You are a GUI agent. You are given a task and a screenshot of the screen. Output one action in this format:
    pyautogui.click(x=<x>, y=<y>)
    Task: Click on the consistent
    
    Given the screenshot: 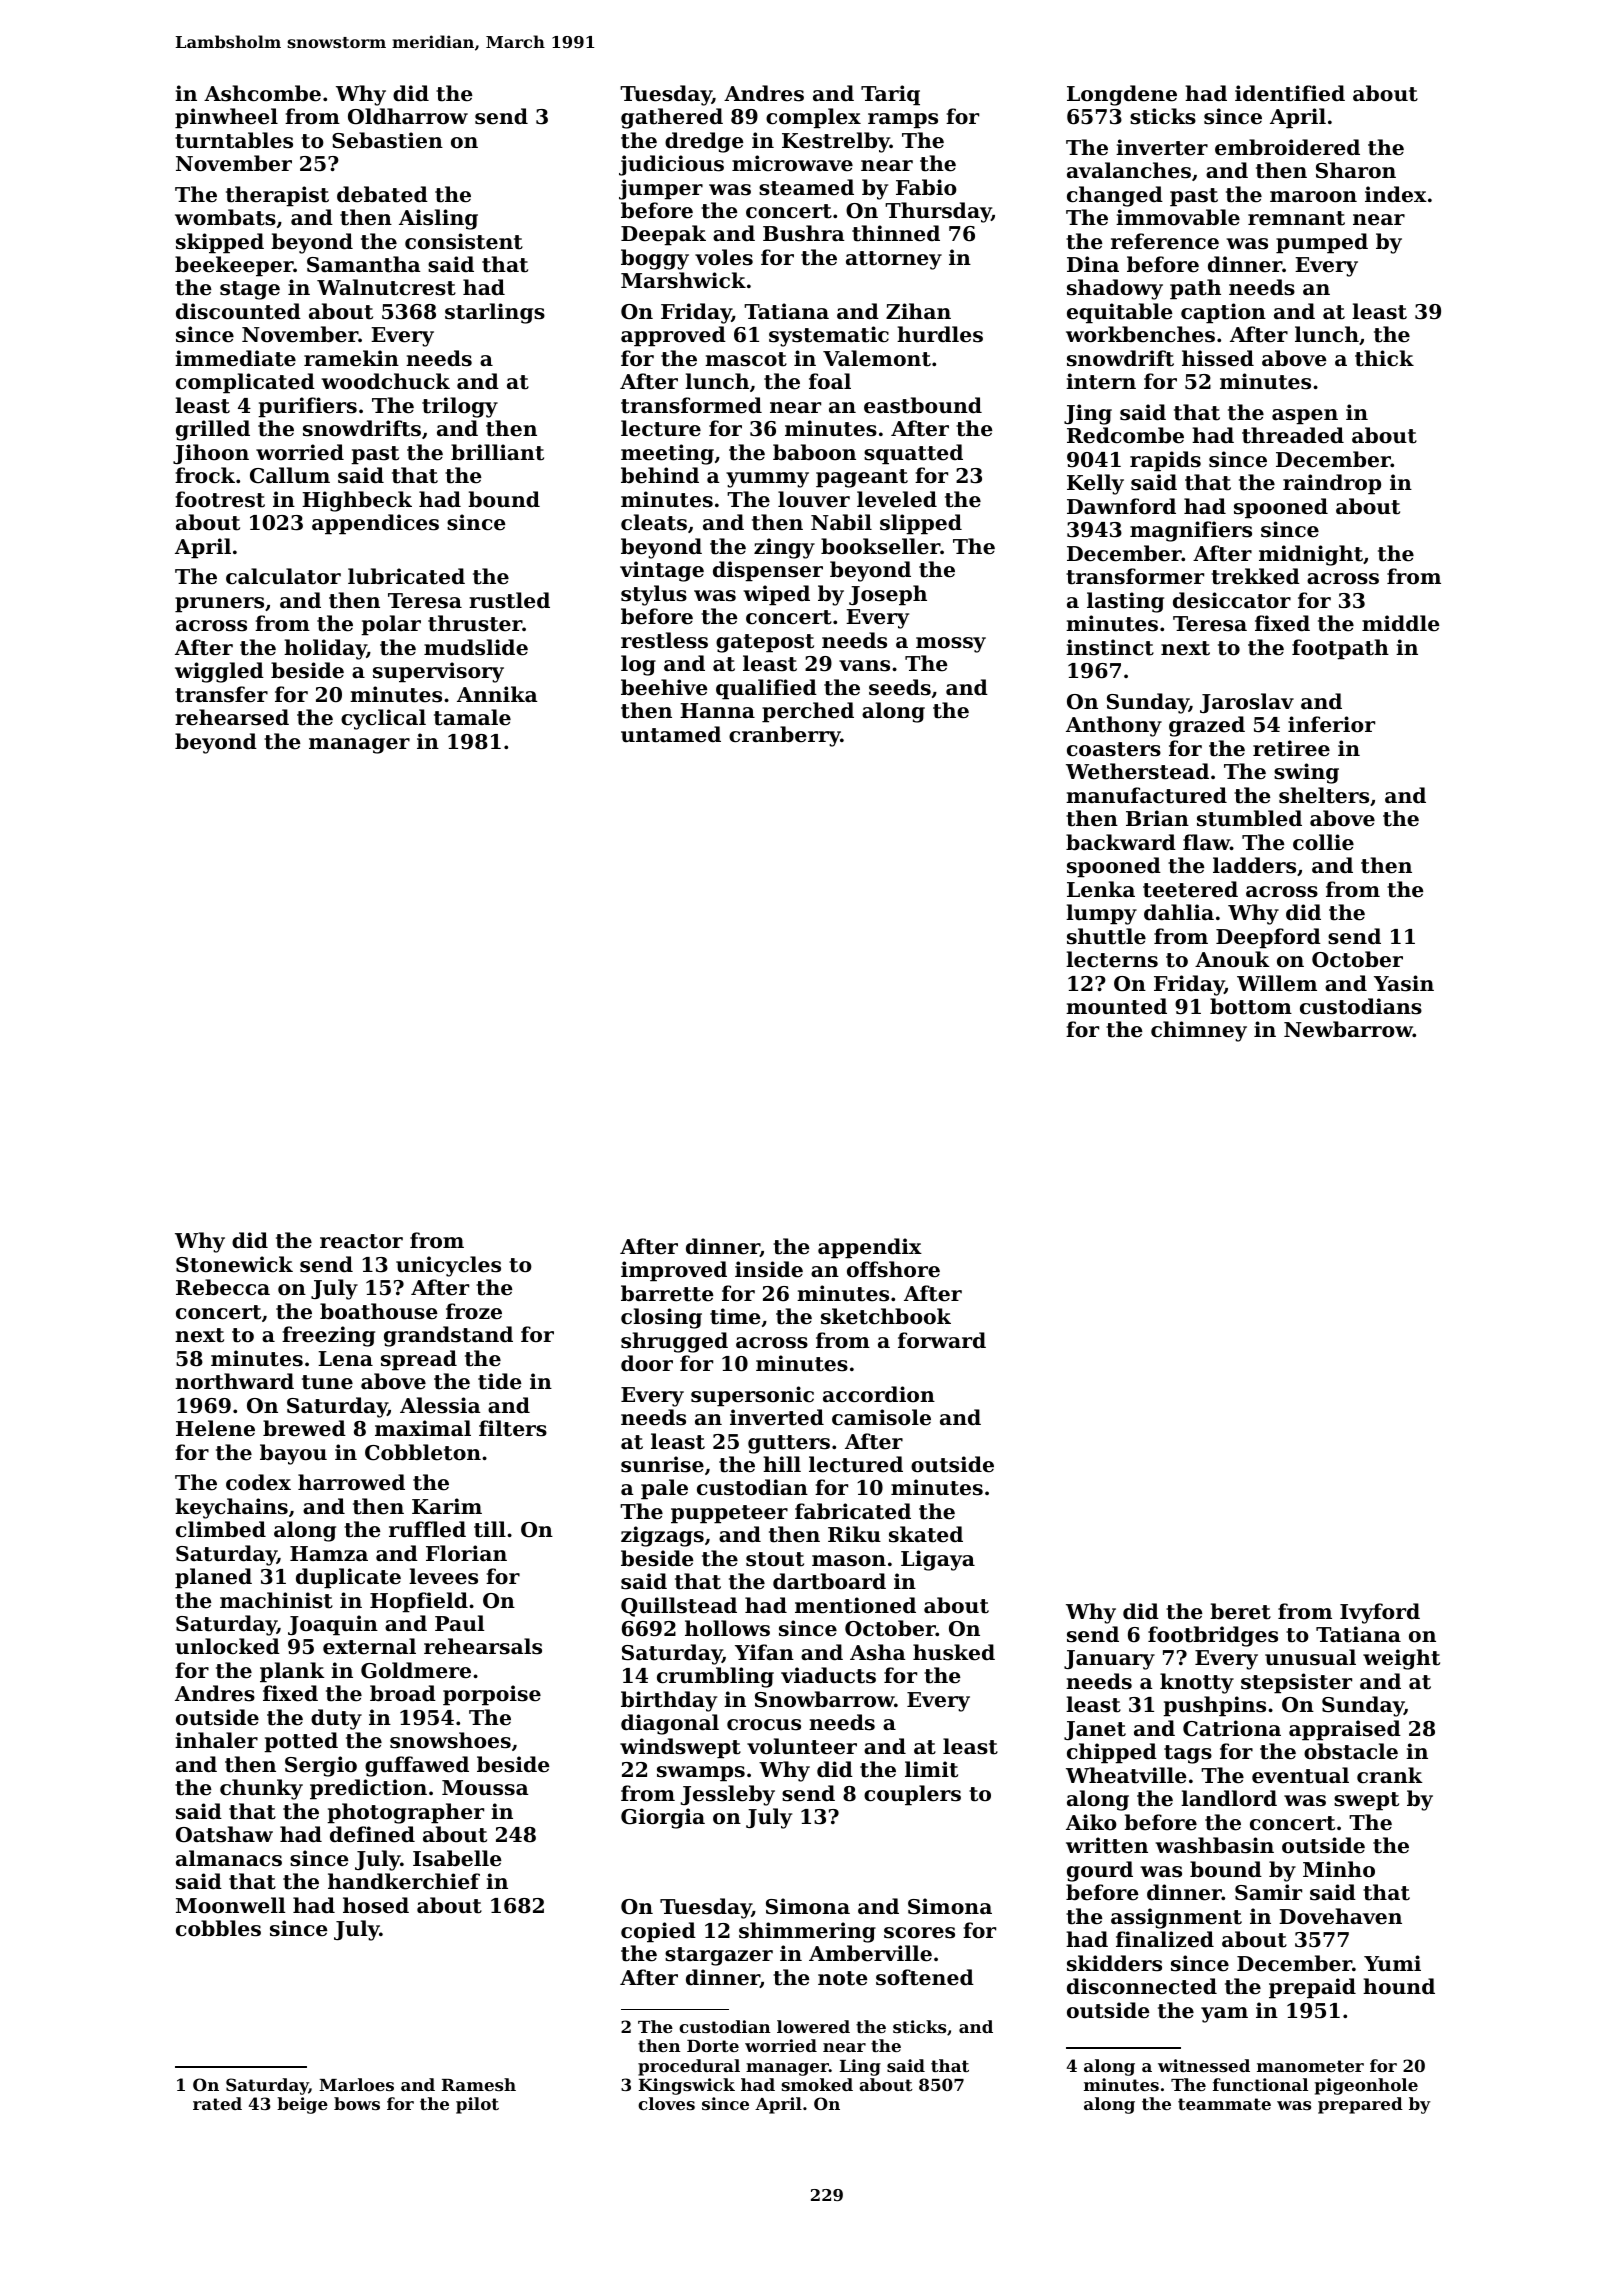 What is the action you would take?
    pyautogui.click(x=464, y=241)
